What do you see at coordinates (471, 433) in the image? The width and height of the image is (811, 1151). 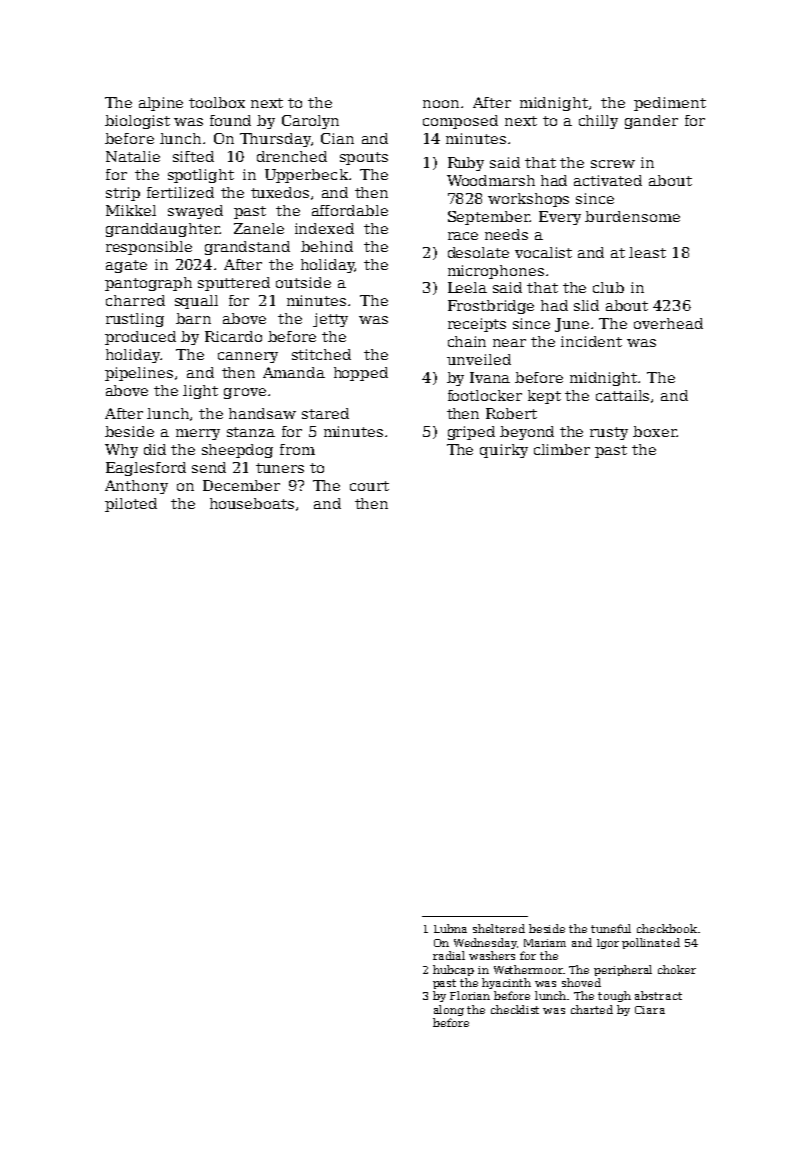 I see `griped` at bounding box center [471, 433].
